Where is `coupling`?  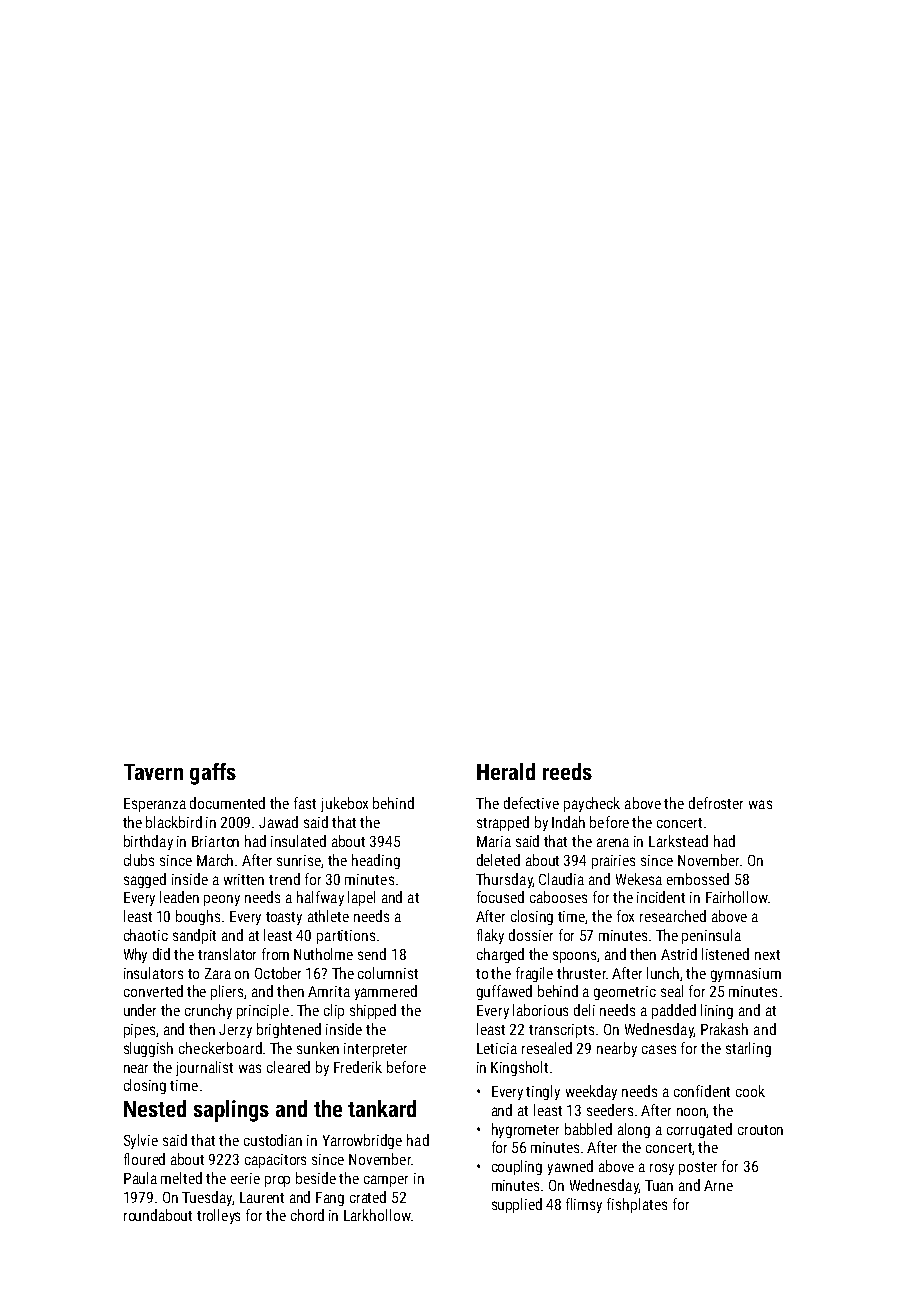
coupling is located at coordinates (517, 1167).
